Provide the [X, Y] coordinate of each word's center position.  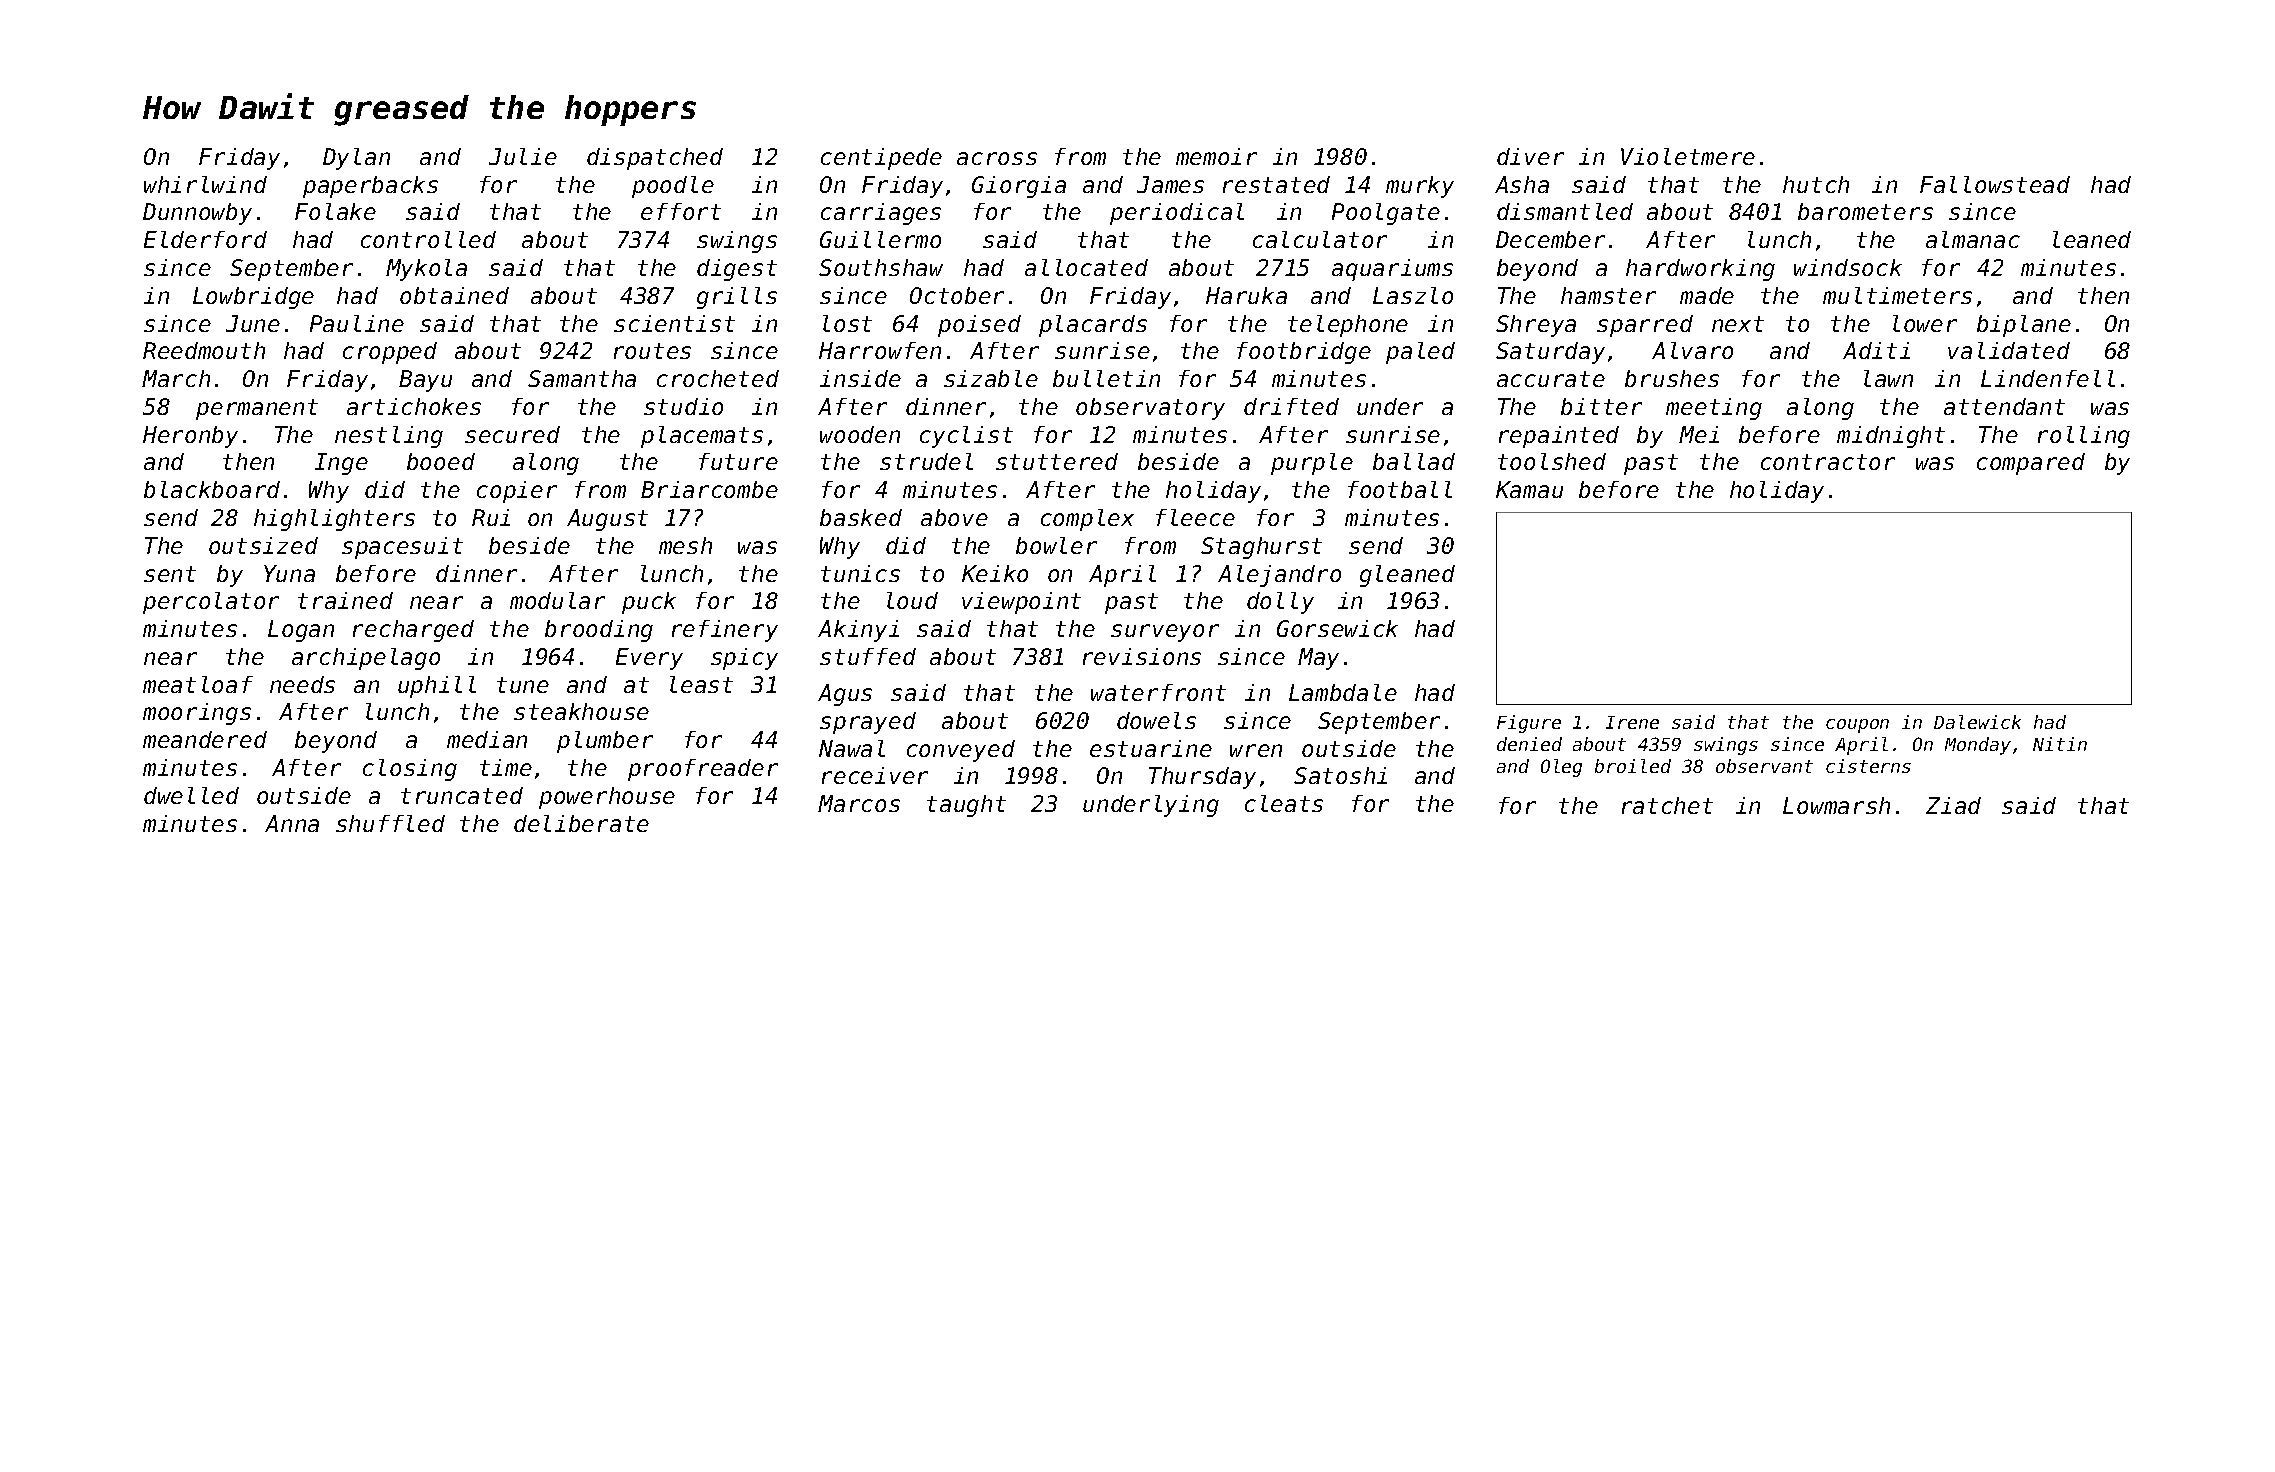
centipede [881, 159]
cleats [1284, 803]
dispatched [655, 159]
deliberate [581, 823]
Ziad [1953, 805]
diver [1530, 156]
